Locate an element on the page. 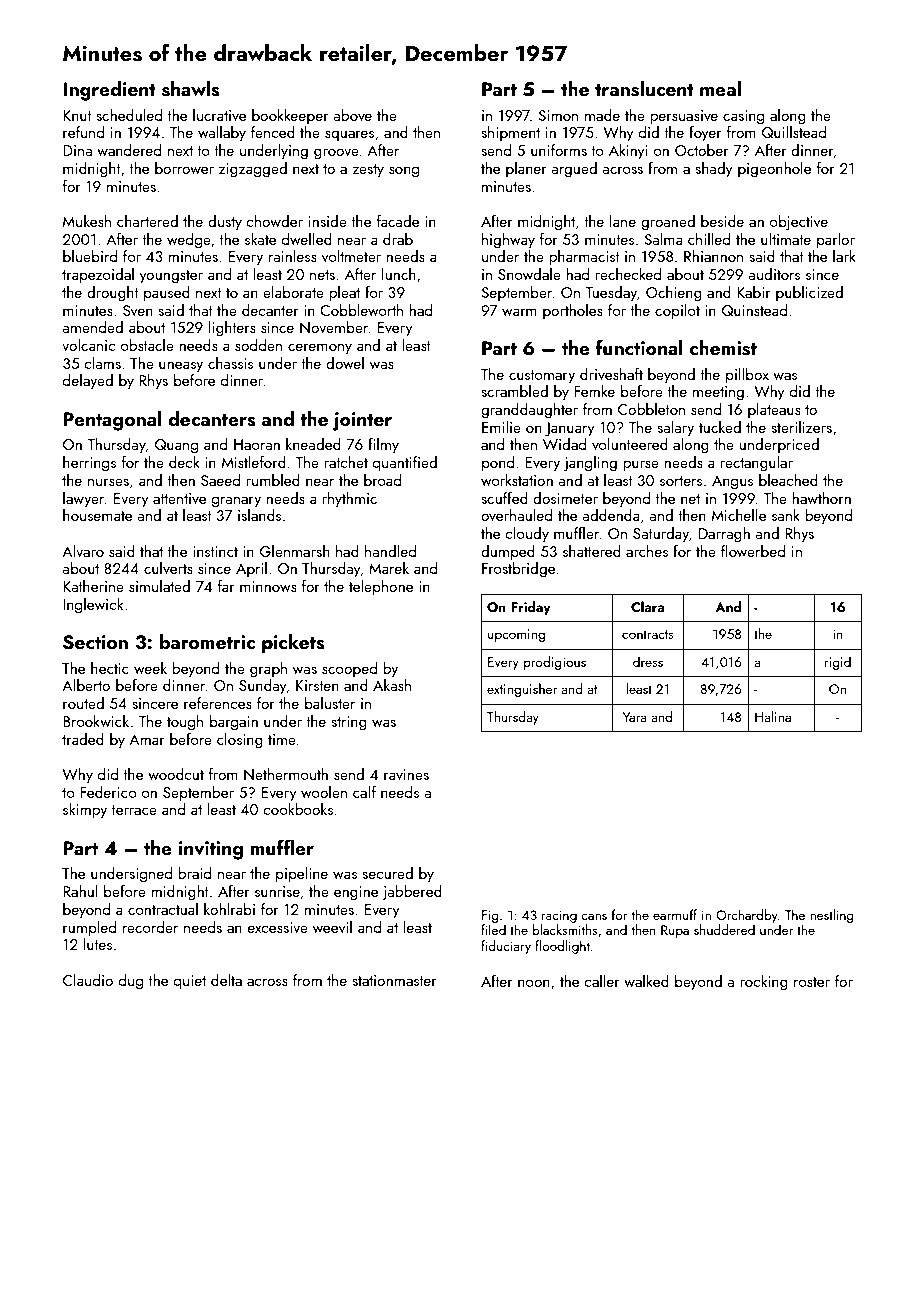  translucent is located at coordinates (644, 89).
